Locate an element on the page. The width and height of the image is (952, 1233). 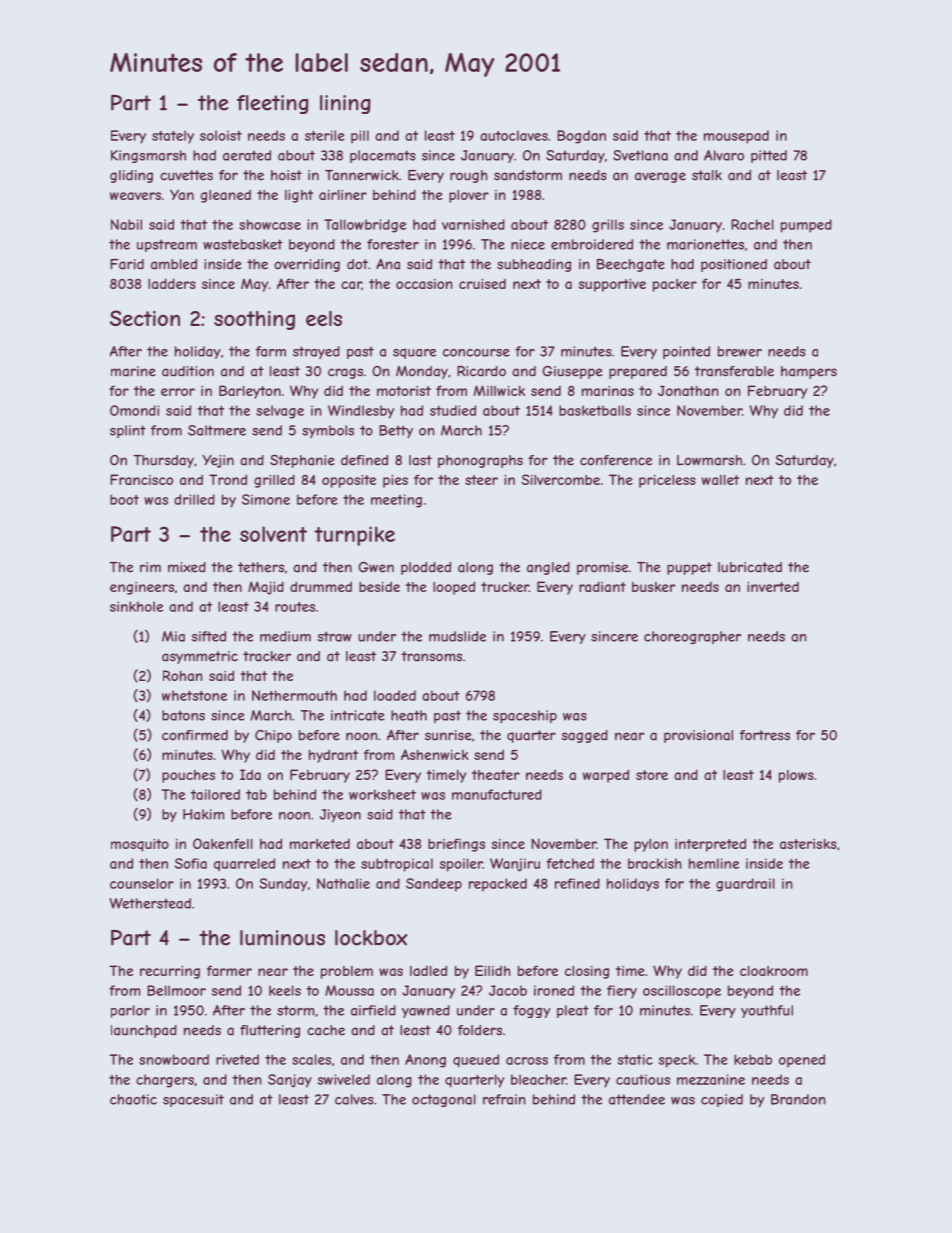
Lowmarsh is located at coordinates (709, 460).
